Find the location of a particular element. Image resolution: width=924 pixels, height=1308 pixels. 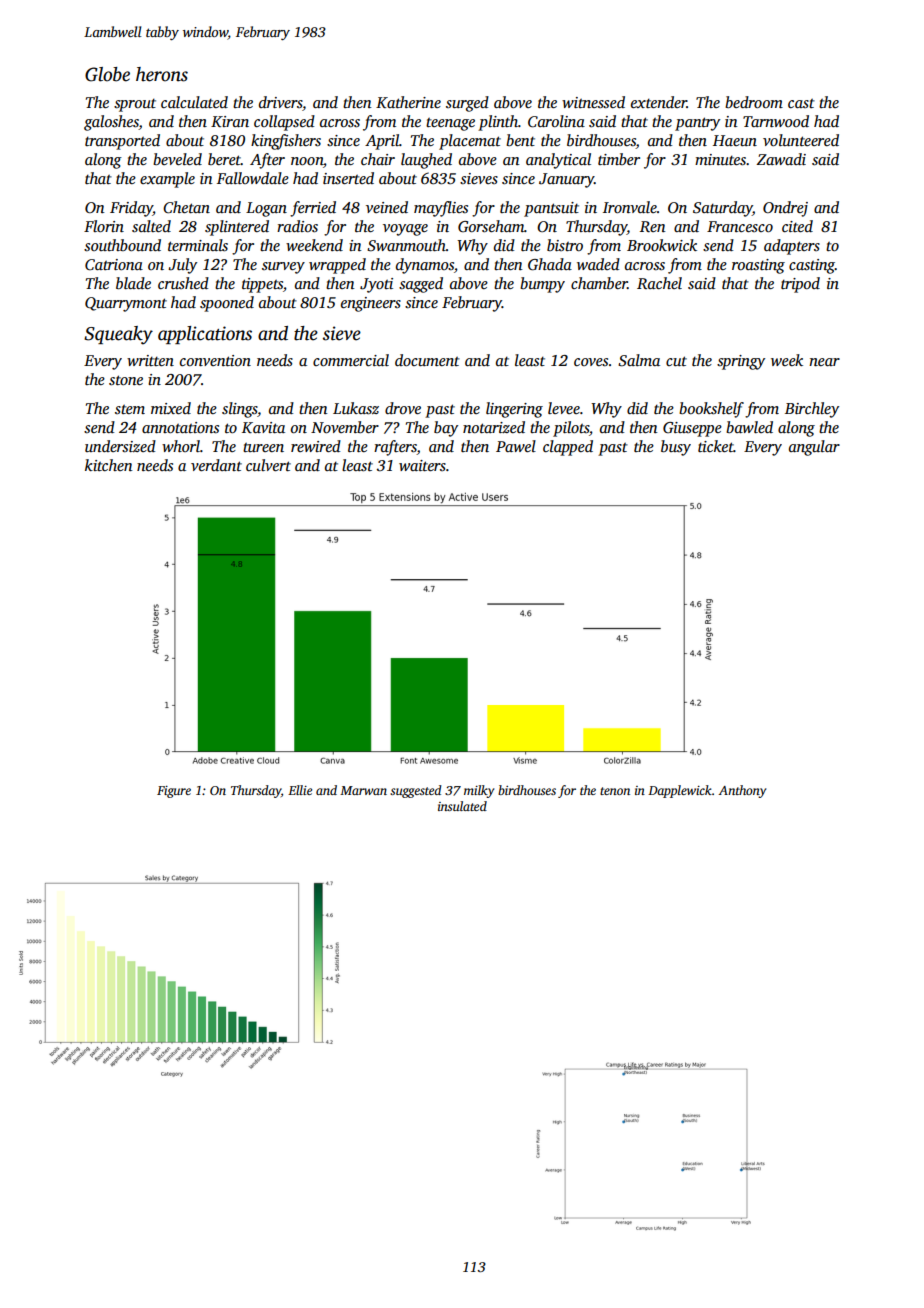

pilots is located at coordinates (571, 429).
